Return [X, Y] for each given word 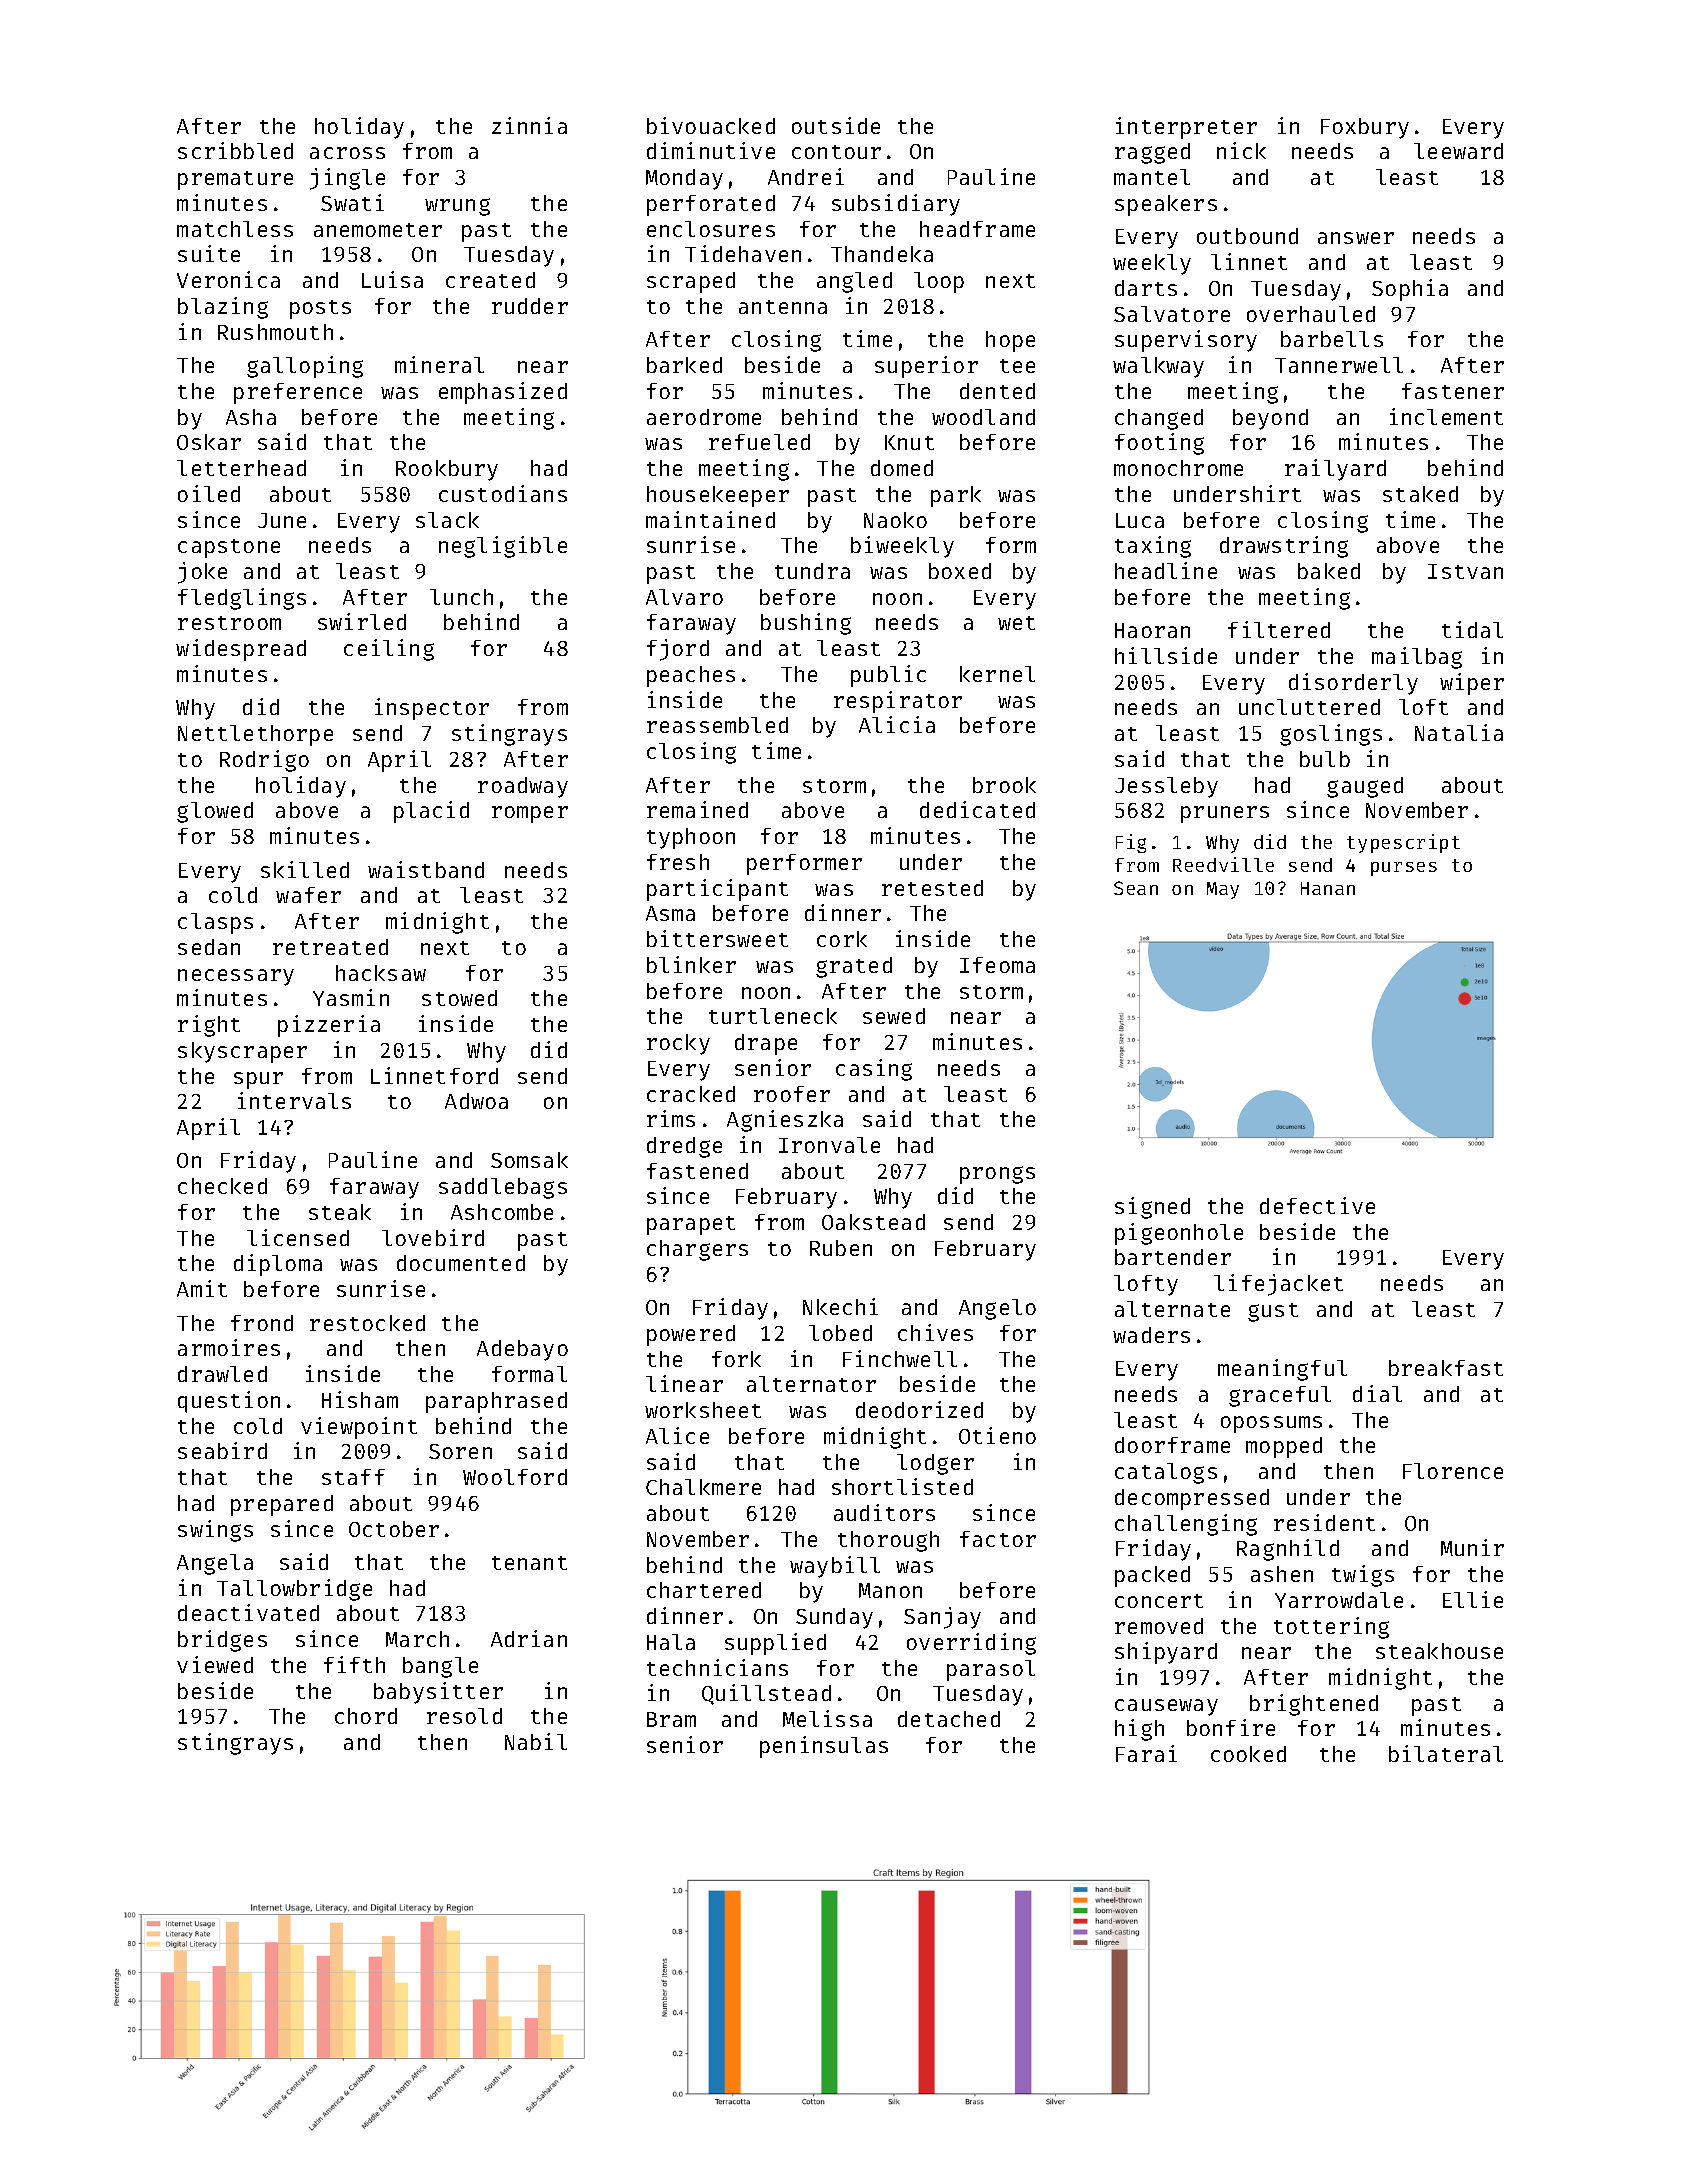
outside [836, 125]
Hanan [1328, 888]
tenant [529, 1563]
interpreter [1186, 128]
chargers [697, 1250]
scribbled [235, 150]
